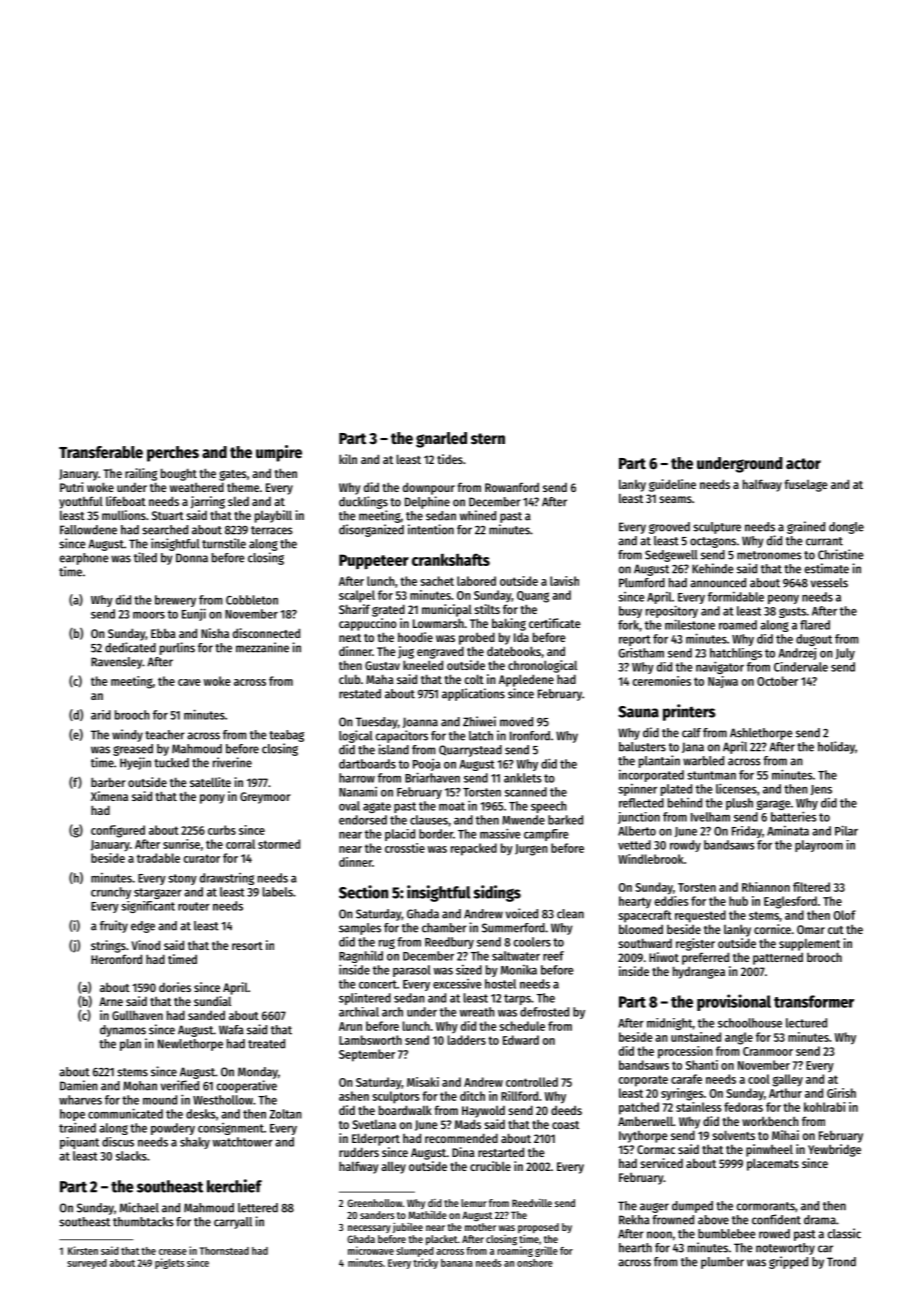  Describe the element at coordinates (522, 913) in the document. I see `voiced` at that location.
